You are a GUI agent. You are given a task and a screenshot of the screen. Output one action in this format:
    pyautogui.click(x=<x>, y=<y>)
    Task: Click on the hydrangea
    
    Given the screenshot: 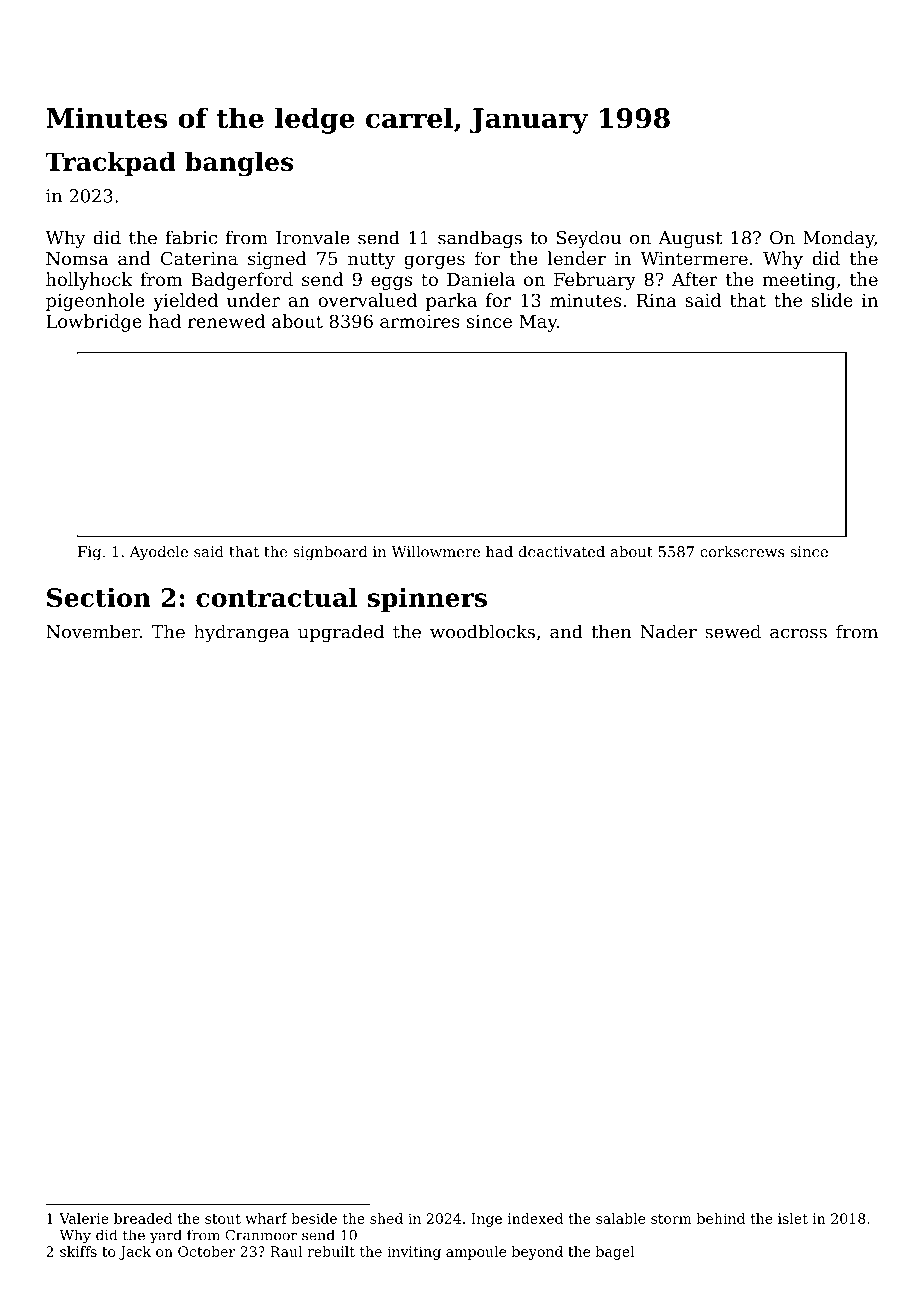 What is the action you would take?
    pyautogui.click(x=241, y=633)
